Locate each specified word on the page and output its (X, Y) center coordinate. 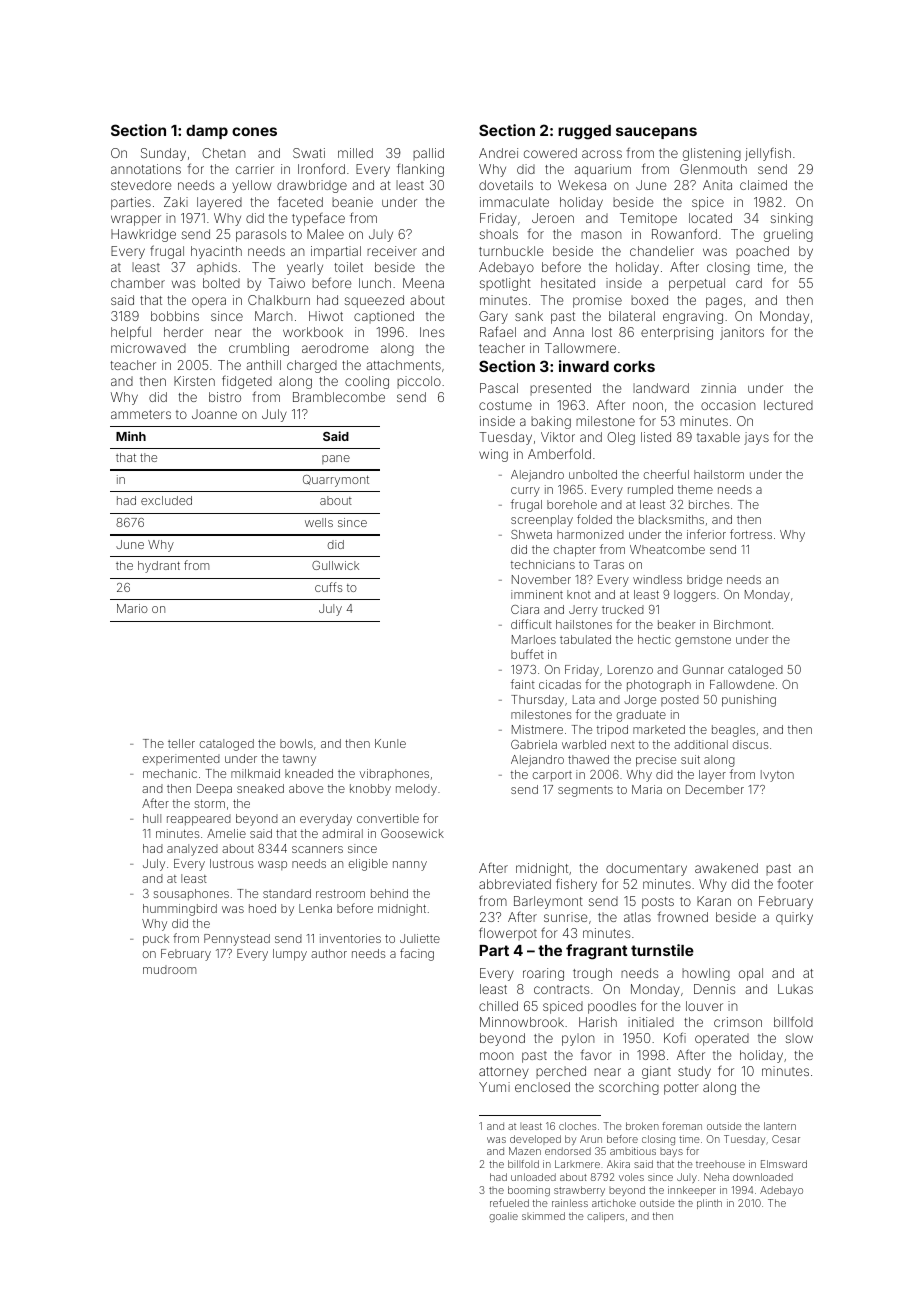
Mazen (525, 1151)
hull (152, 818)
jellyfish (768, 154)
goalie (503, 1217)
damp (207, 132)
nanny (410, 866)
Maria (647, 789)
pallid (428, 154)
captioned (384, 317)
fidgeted (247, 382)
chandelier (662, 251)
